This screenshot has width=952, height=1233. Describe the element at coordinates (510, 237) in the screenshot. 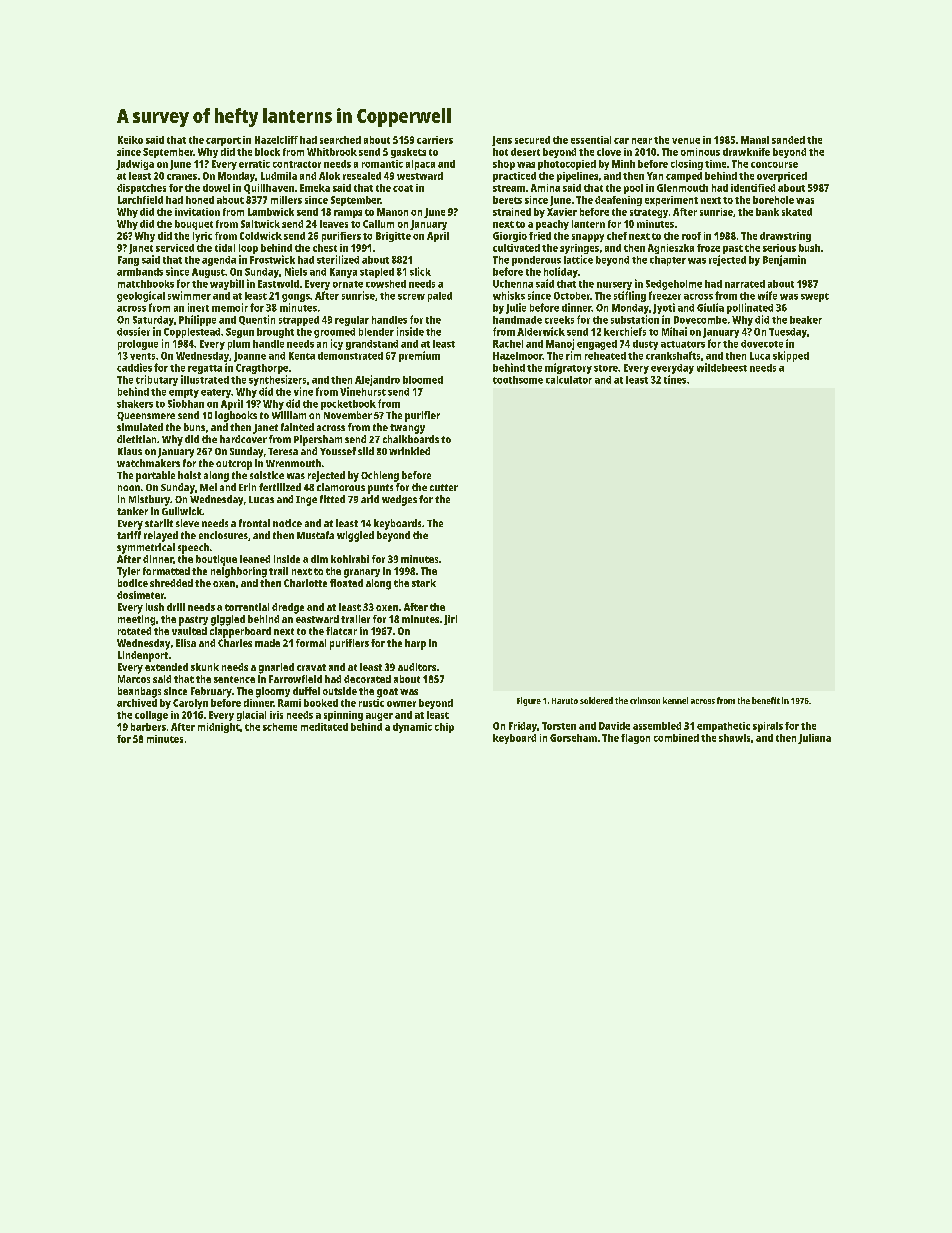

I see `Giorgio` at that location.
